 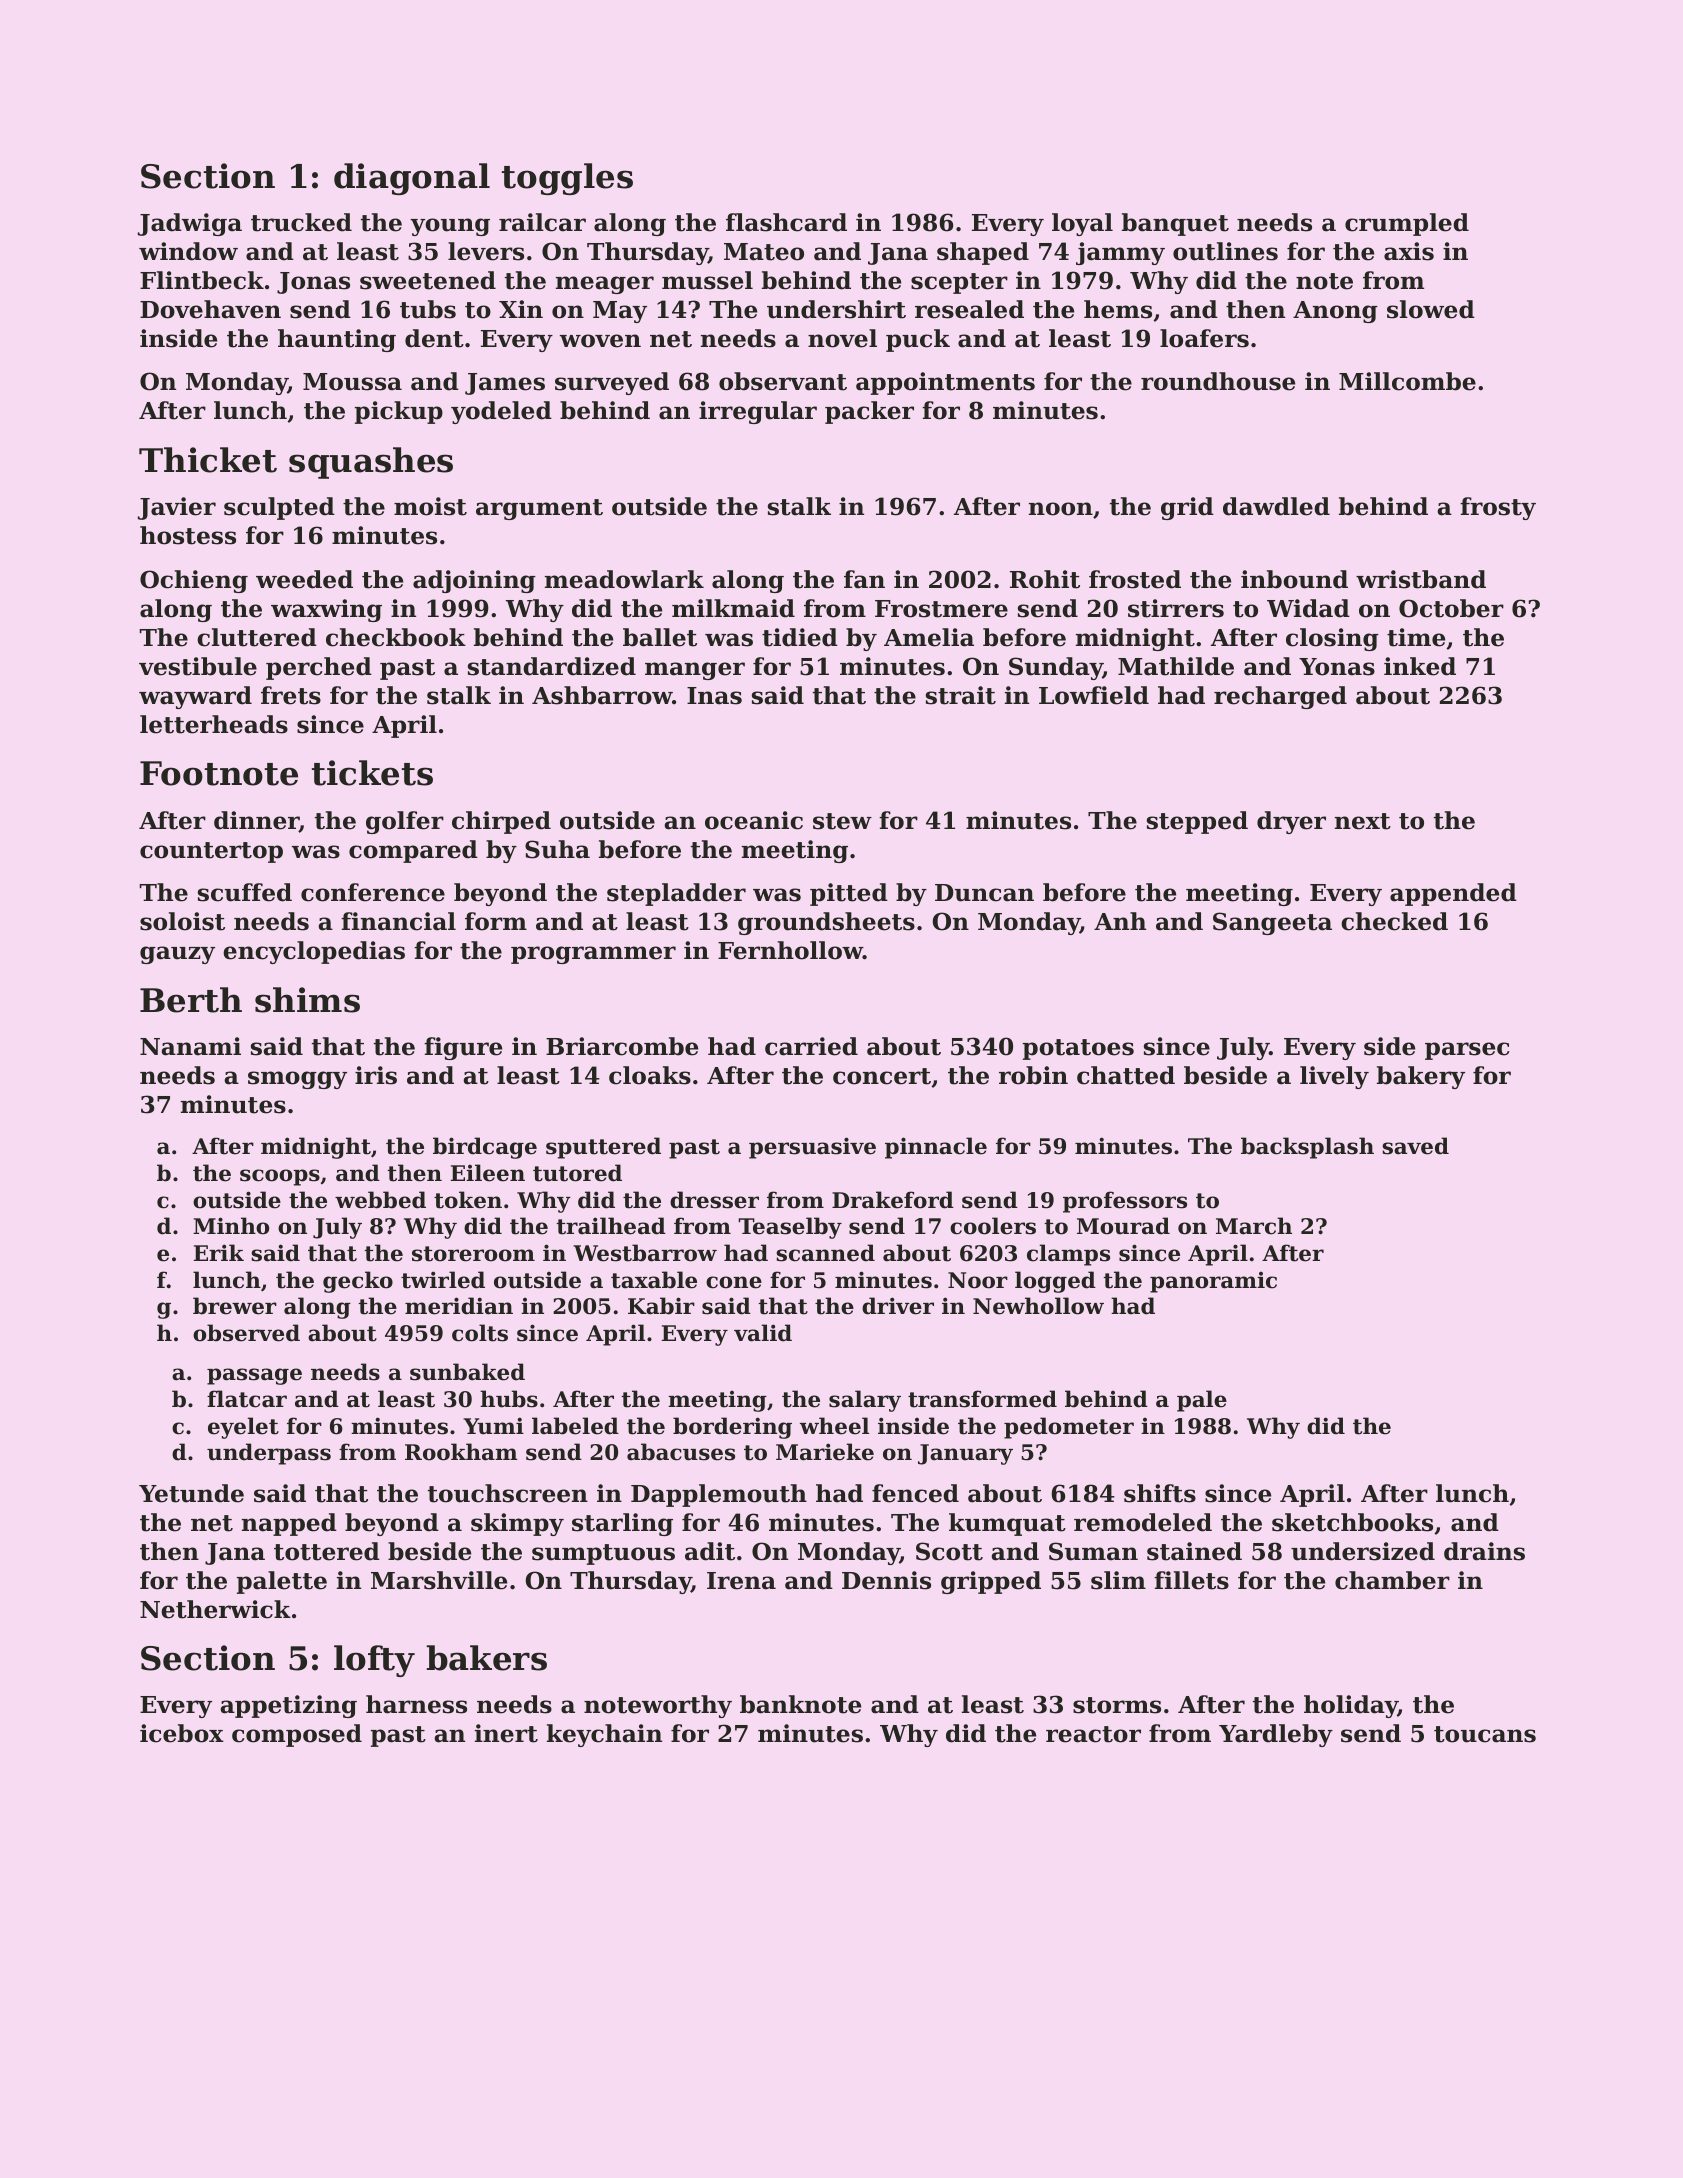 What do you see at coordinates (786, 222) in the screenshot?
I see `flashcard` at bounding box center [786, 222].
